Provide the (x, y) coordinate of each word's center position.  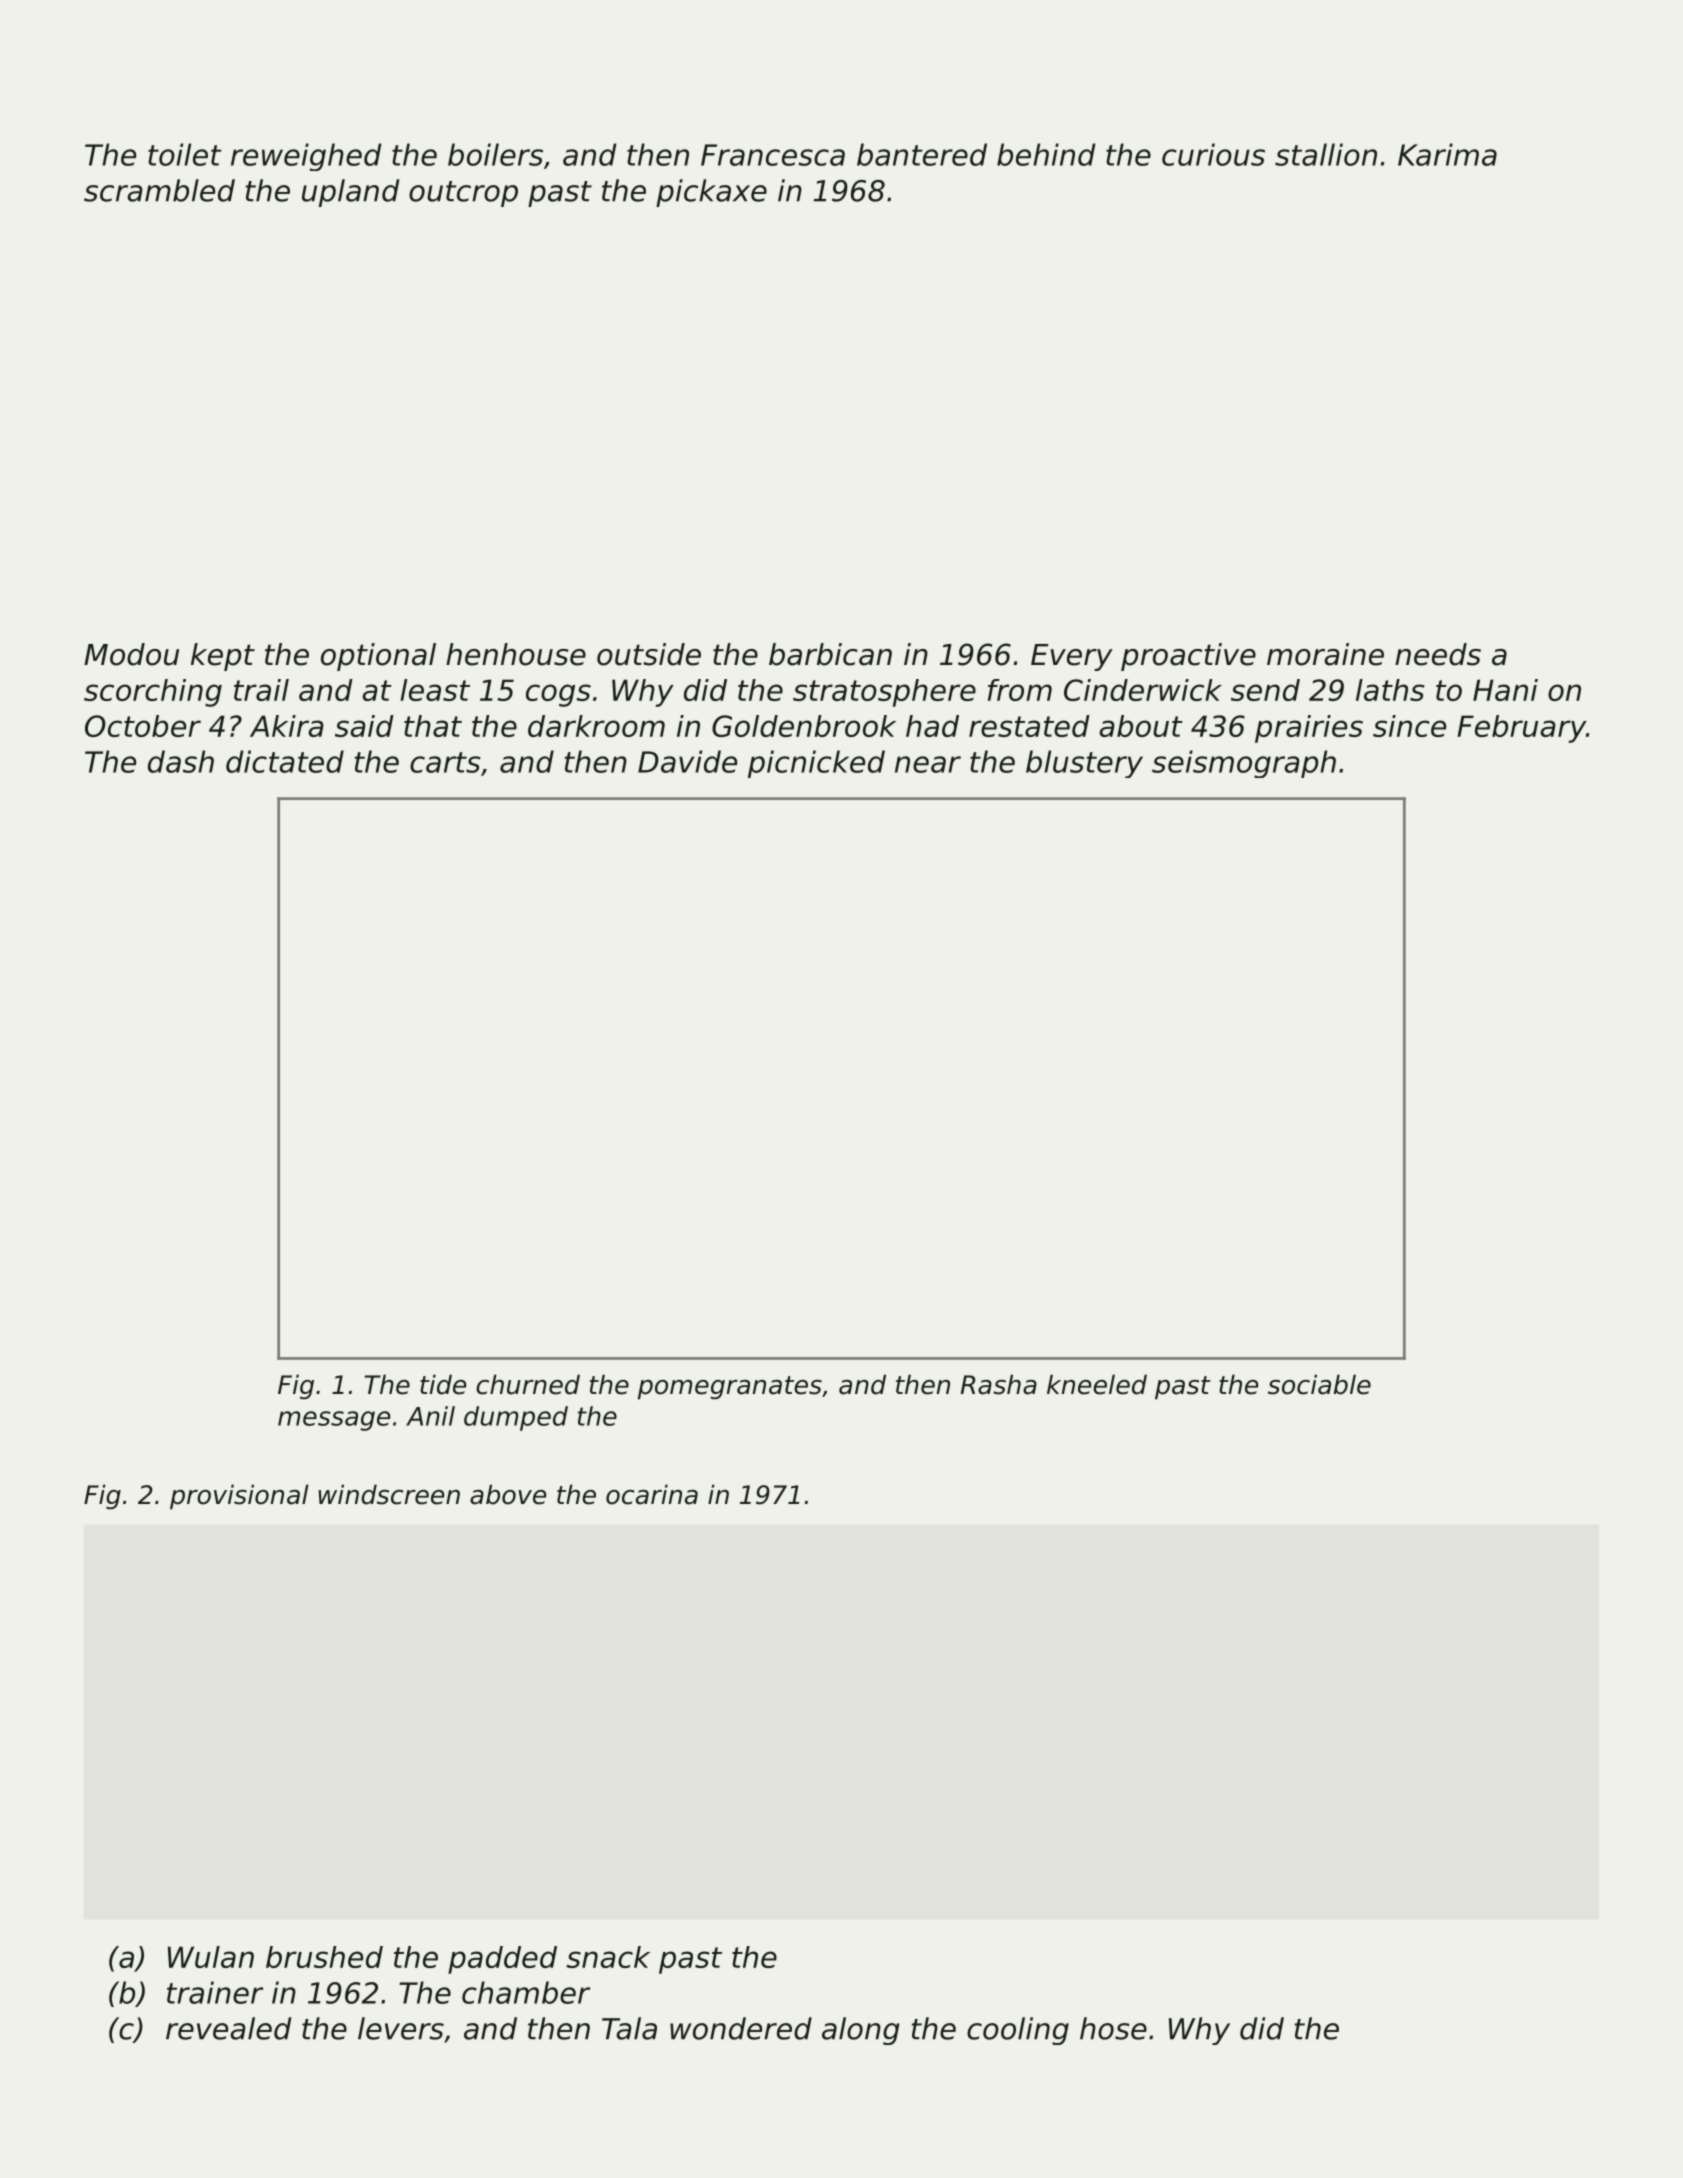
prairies (1309, 729)
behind (1046, 154)
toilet (185, 154)
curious (1213, 154)
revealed (229, 2028)
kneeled (1097, 1384)
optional (378, 657)
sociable (1319, 1384)
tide (443, 1384)
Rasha (999, 1384)
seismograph (1244, 764)
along (861, 2031)
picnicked (816, 764)
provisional (239, 1497)
